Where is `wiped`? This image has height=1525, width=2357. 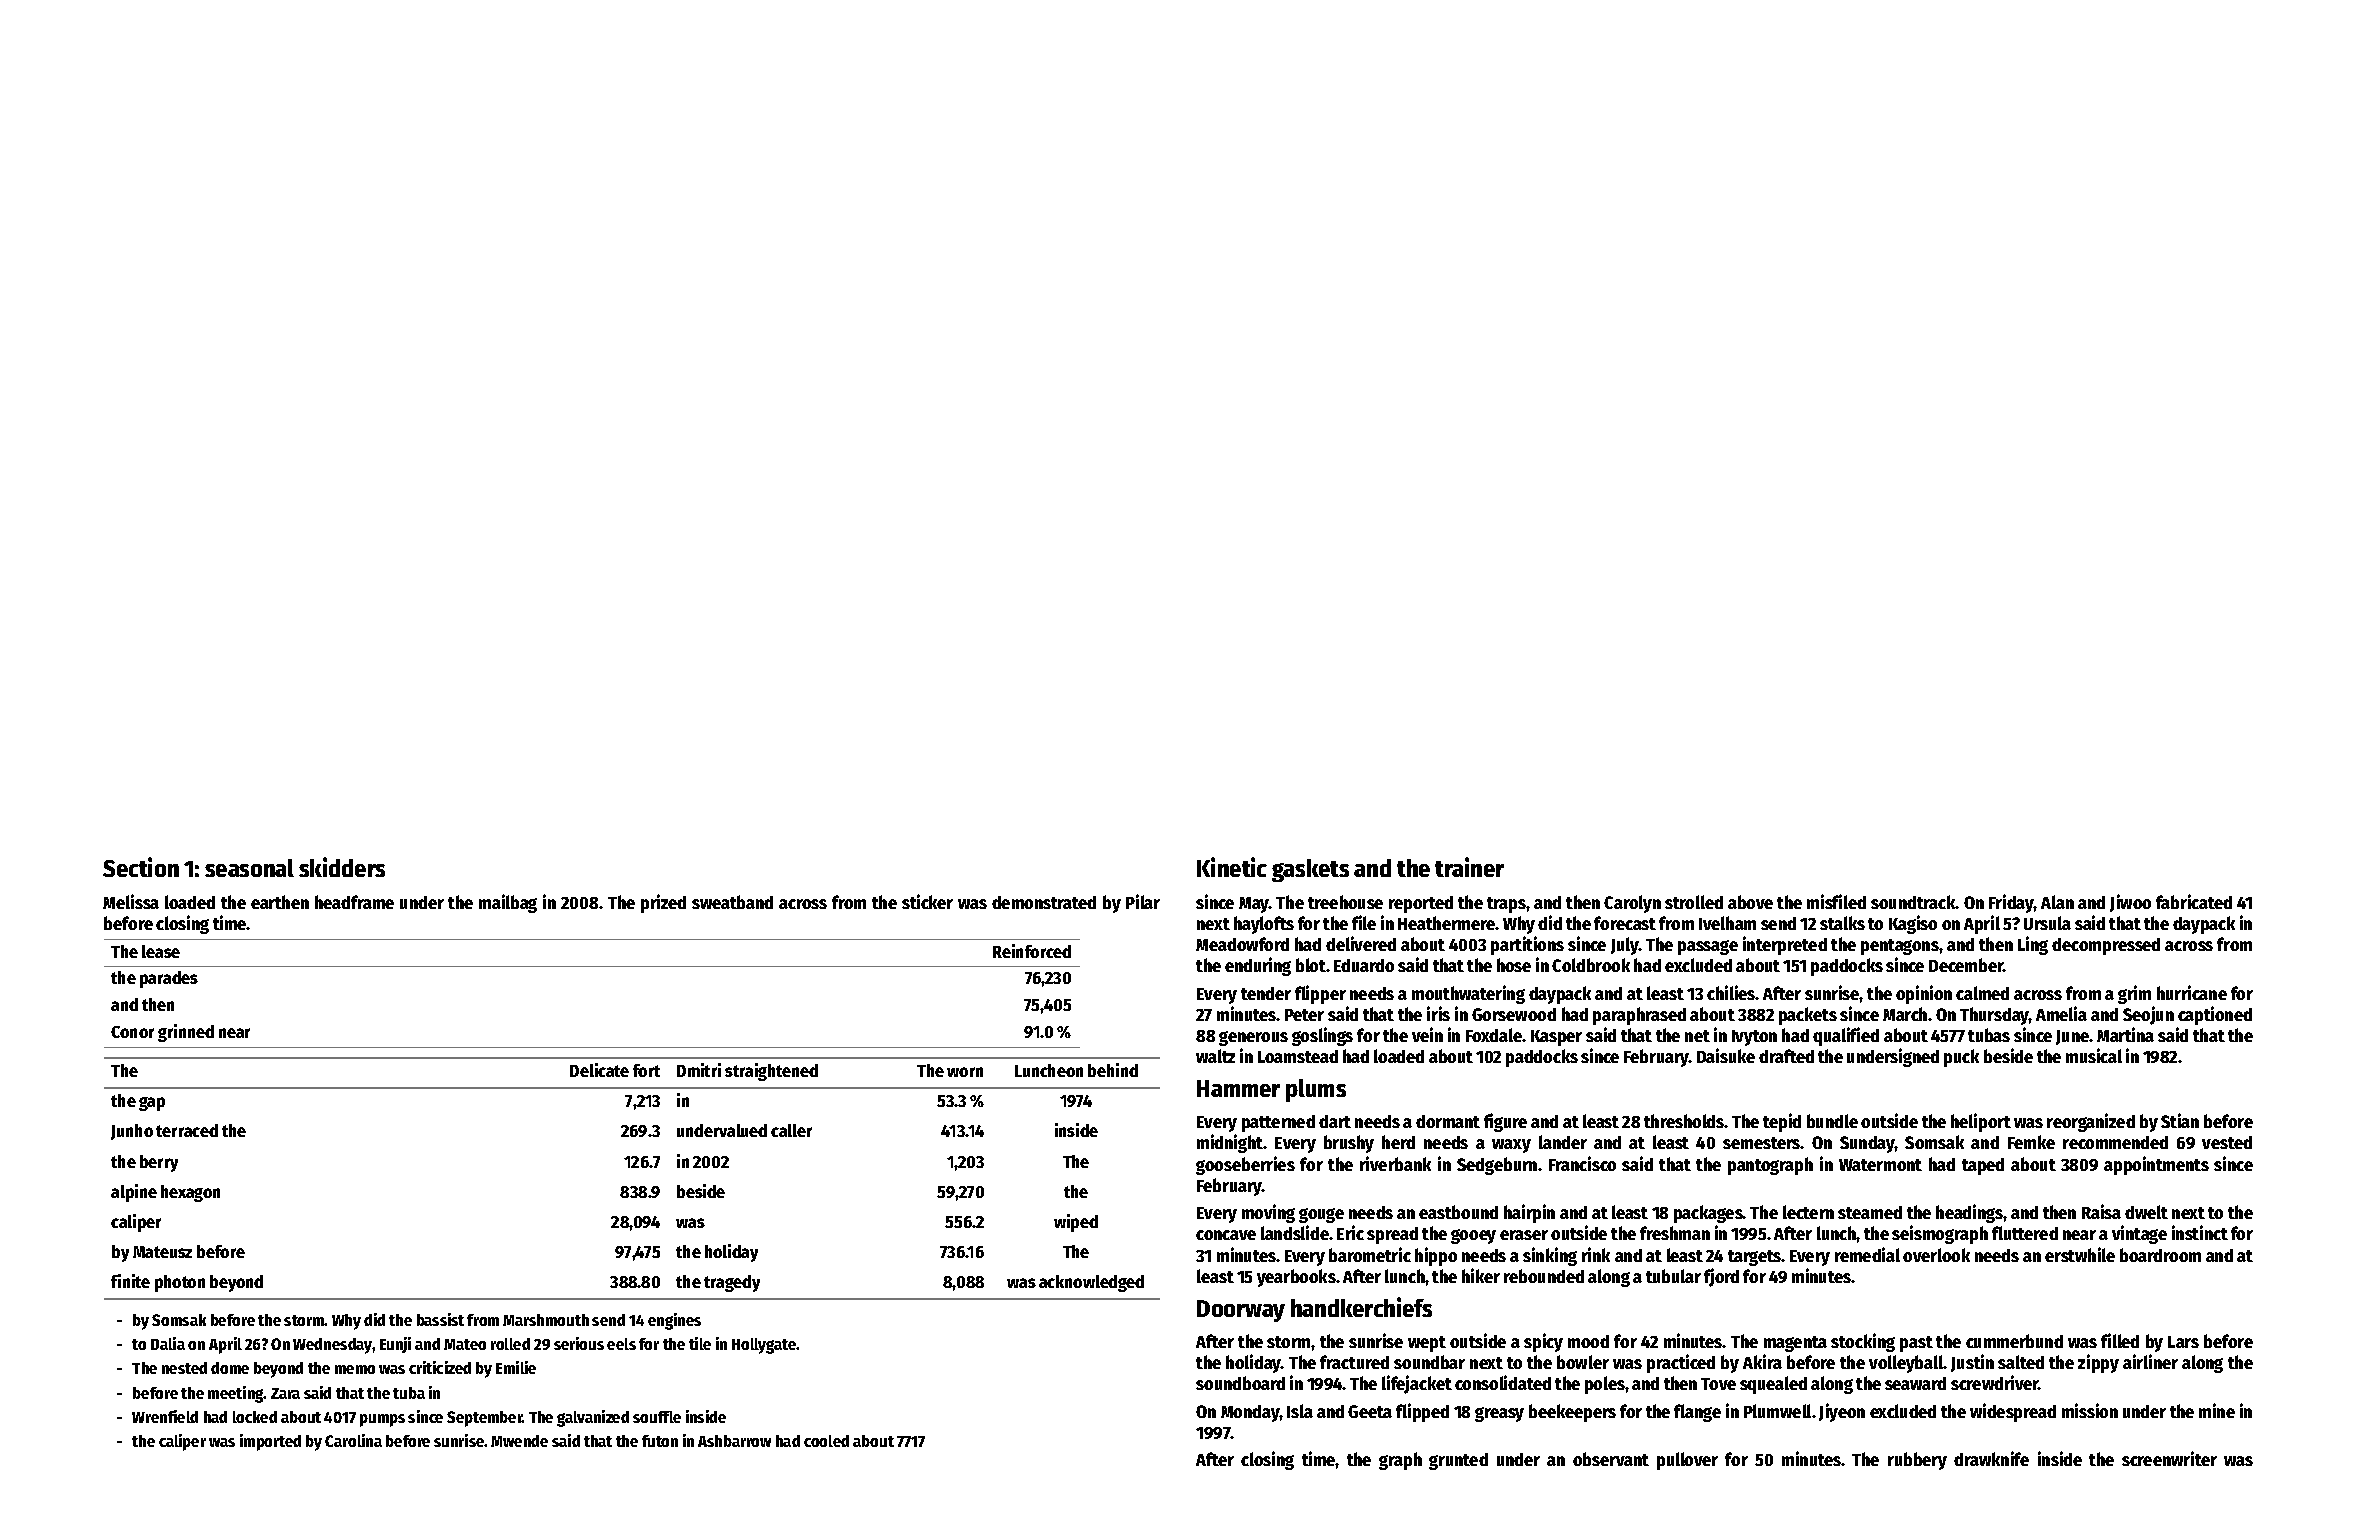
wiped is located at coordinates (1076, 1223).
